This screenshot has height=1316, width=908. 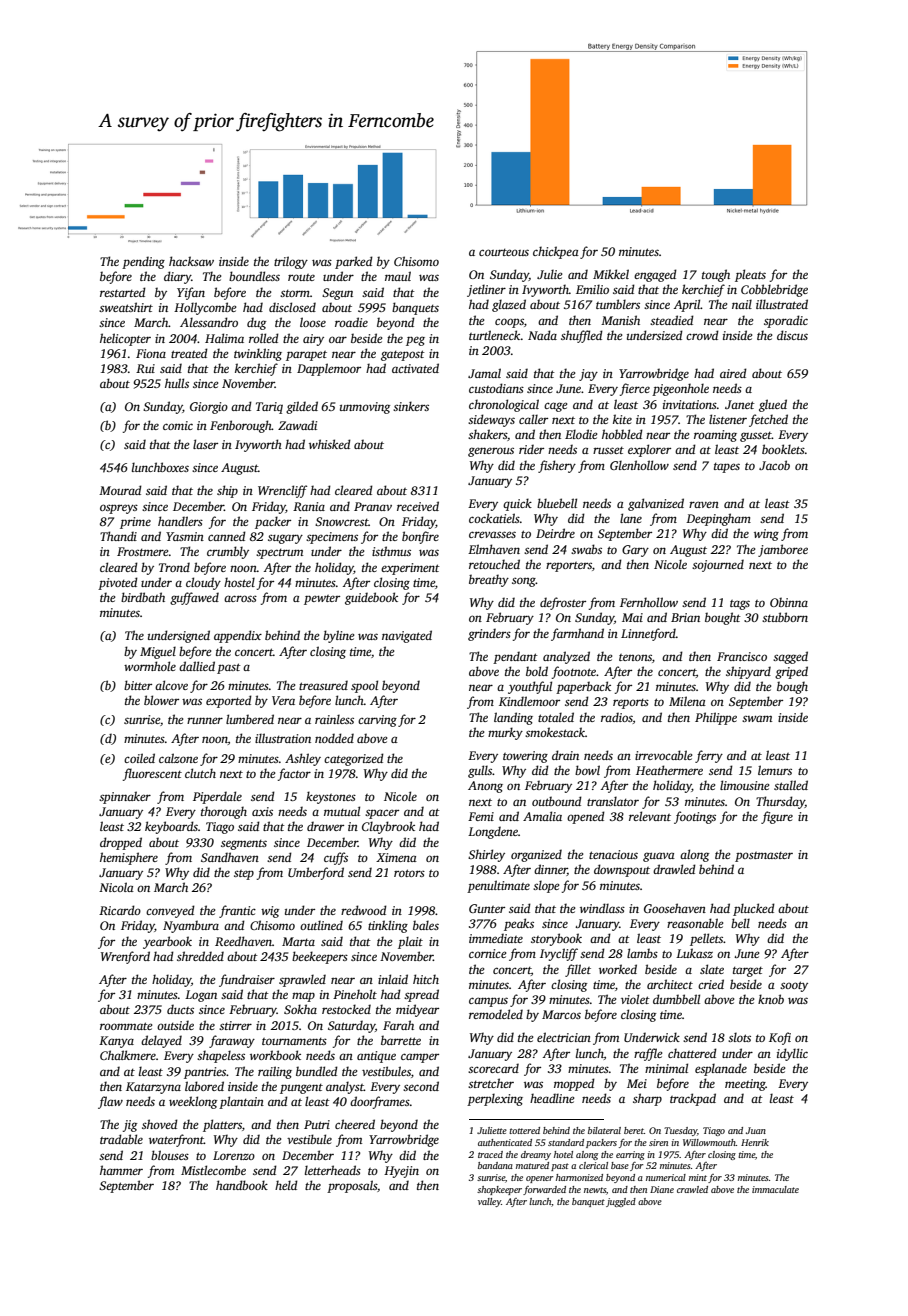 What do you see at coordinates (150, 666) in the screenshot?
I see `wormhole` at bounding box center [150, 666].
